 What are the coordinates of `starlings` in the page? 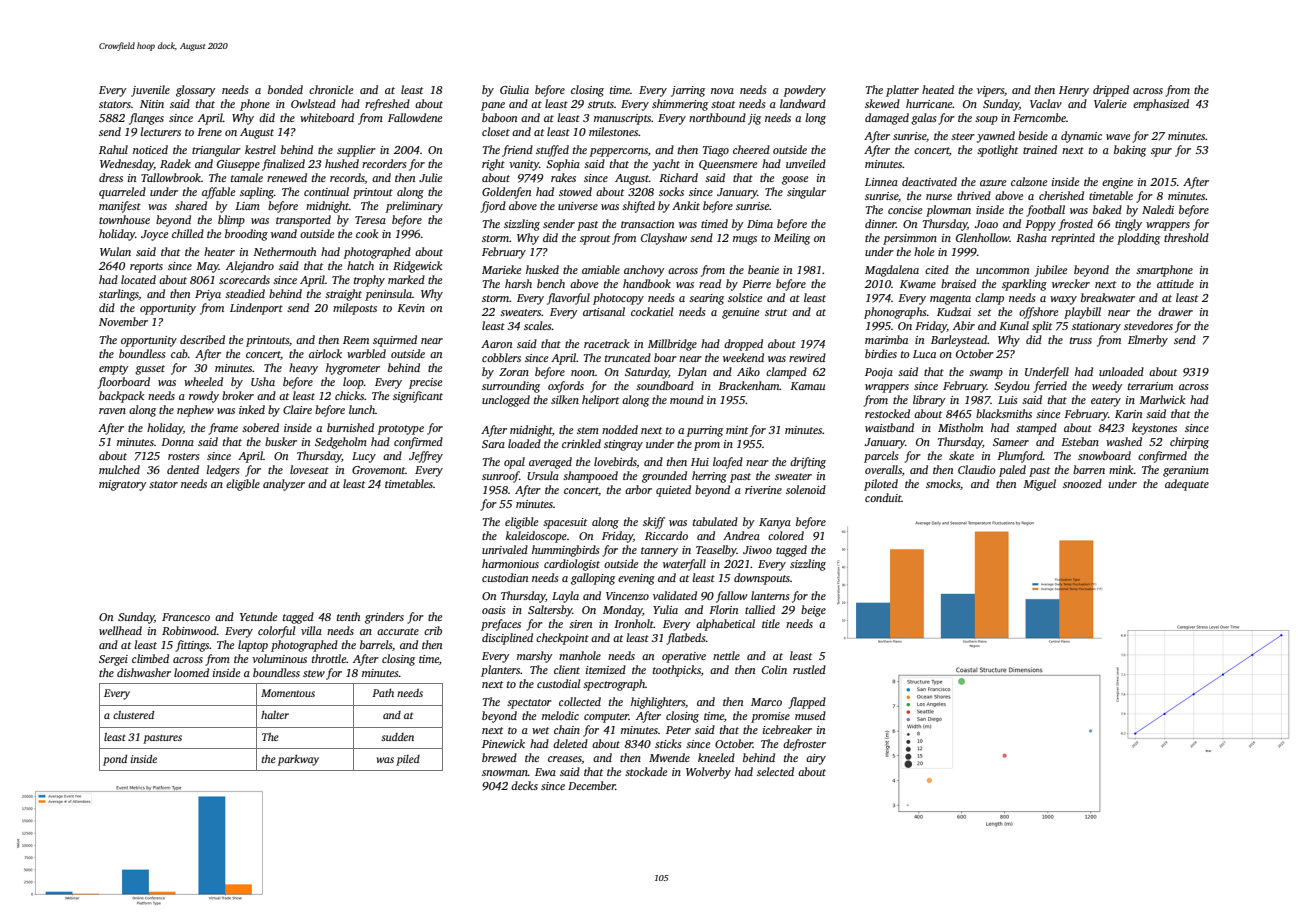 It's located at (119, 295).
